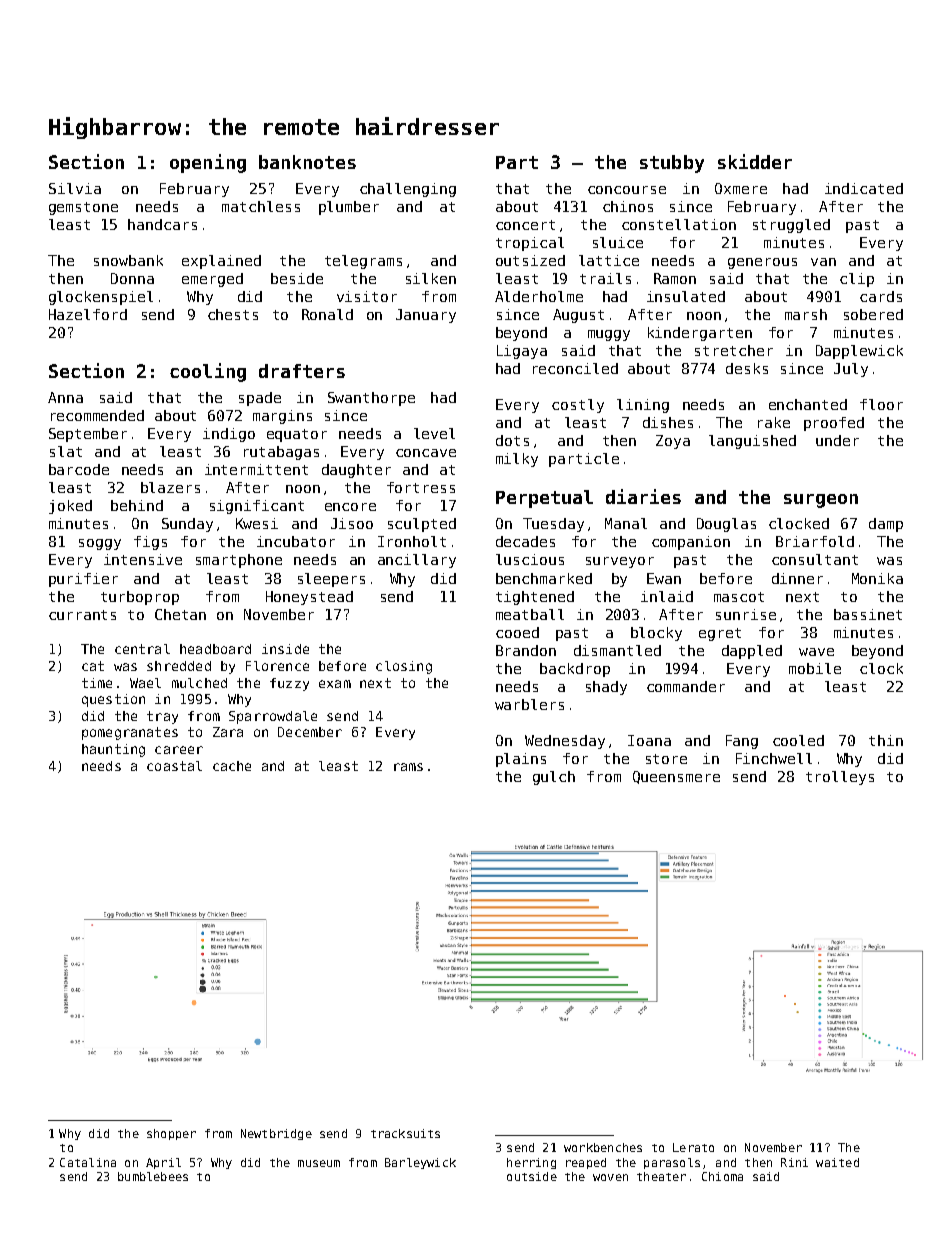 This screenshot has height=1233, width=952. What do you see at coordinates (864, 188) in the screenshot?
I see `indicated` at bounding box center [864, 188].
